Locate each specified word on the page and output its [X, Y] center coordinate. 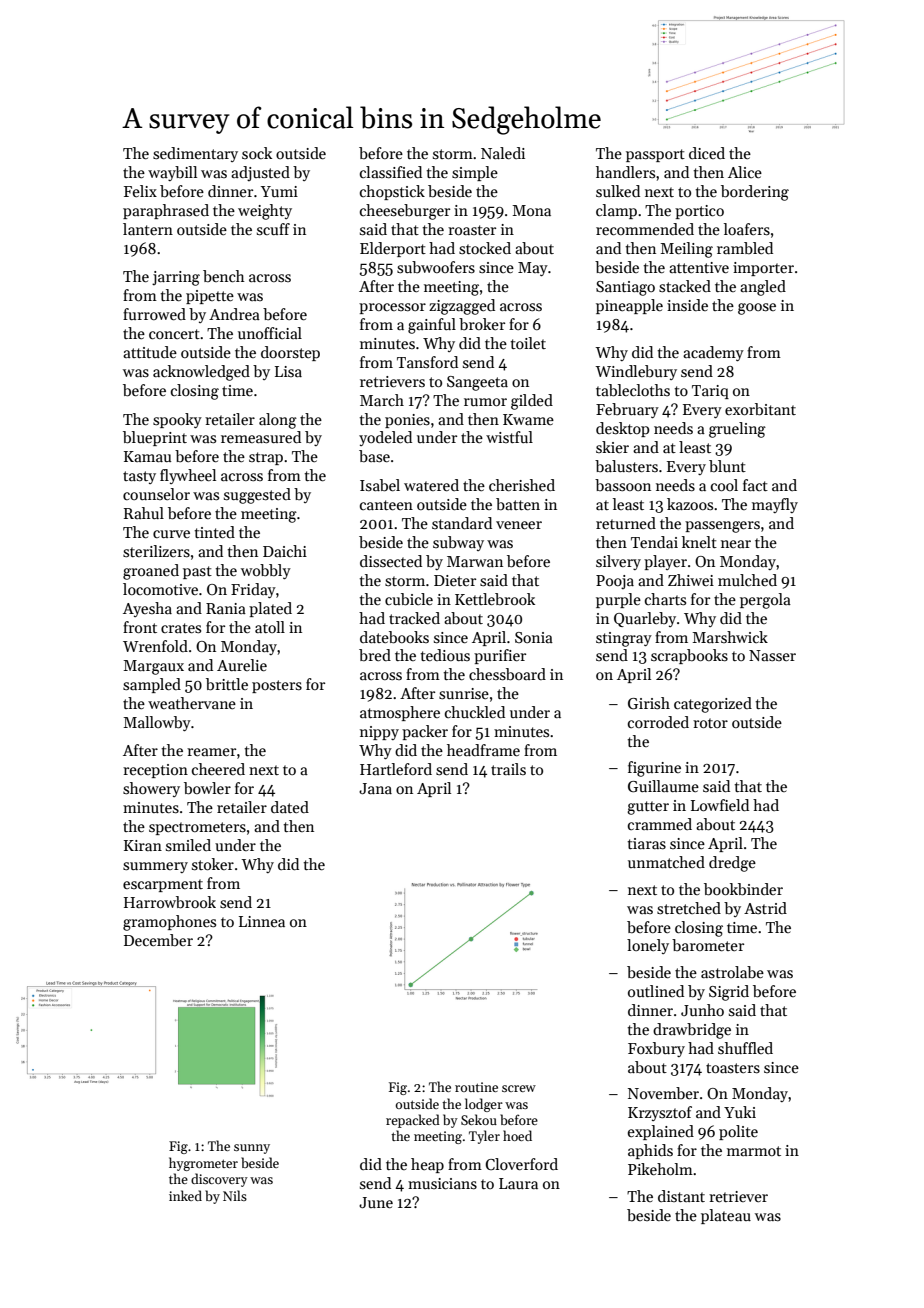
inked [185, 1195]
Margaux [153, 667]
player [665, 562]
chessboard [507, 674]
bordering [755, 193]
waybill [172, 173]
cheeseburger [405, 212]
